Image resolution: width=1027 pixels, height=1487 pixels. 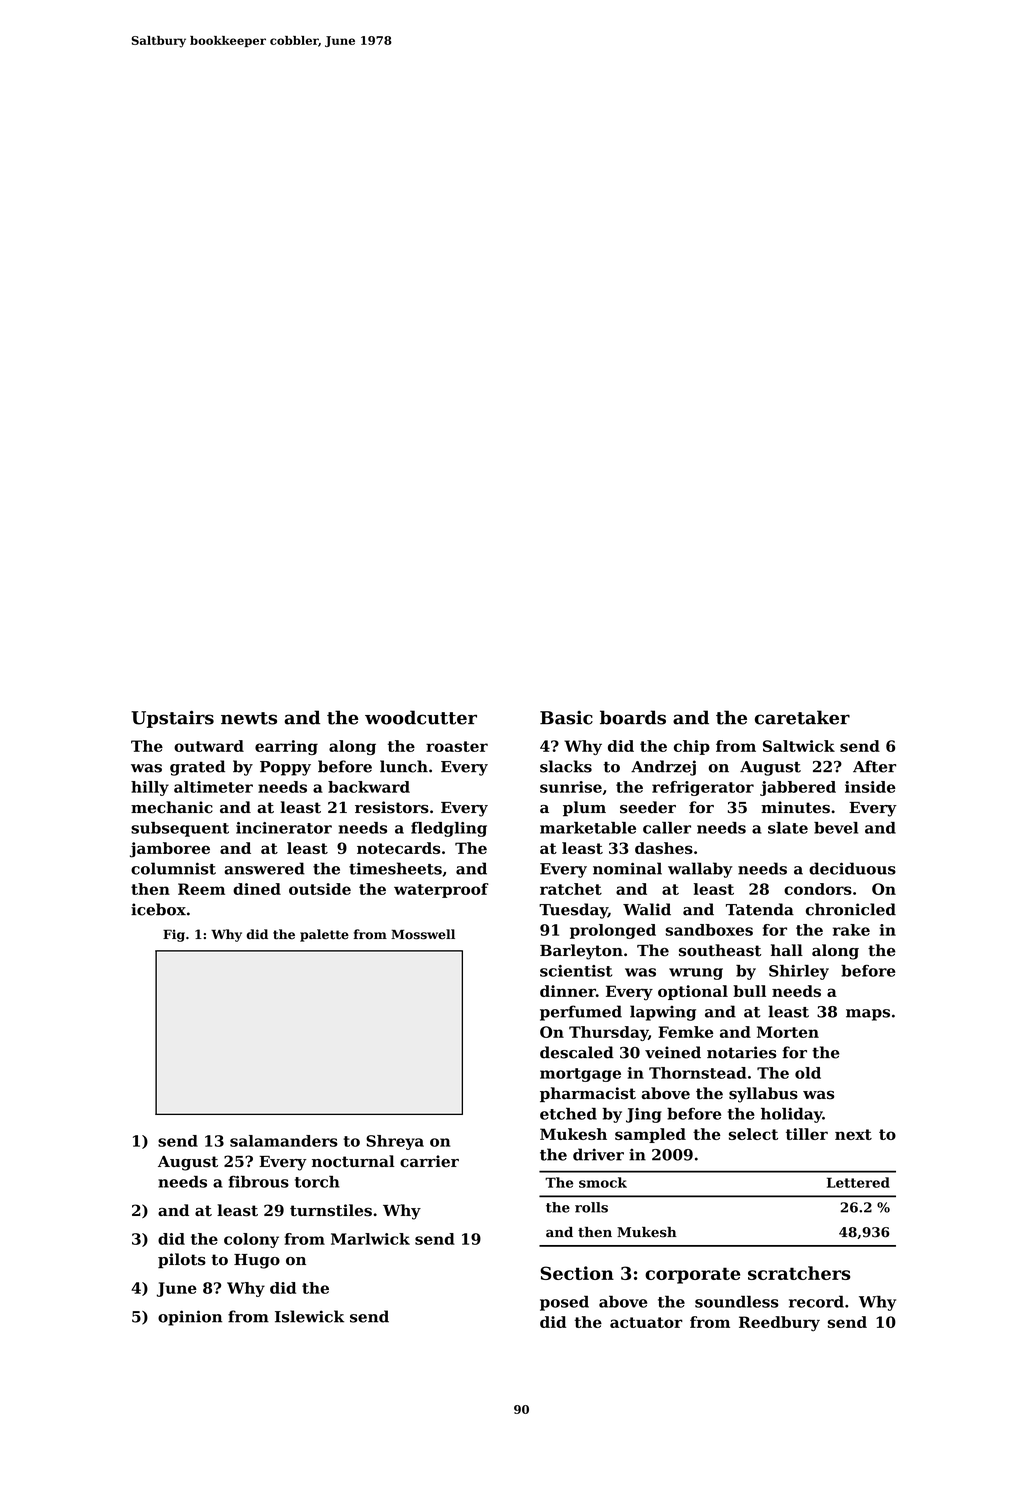 I want to click on caretaker, so click(x=802, y=717).
